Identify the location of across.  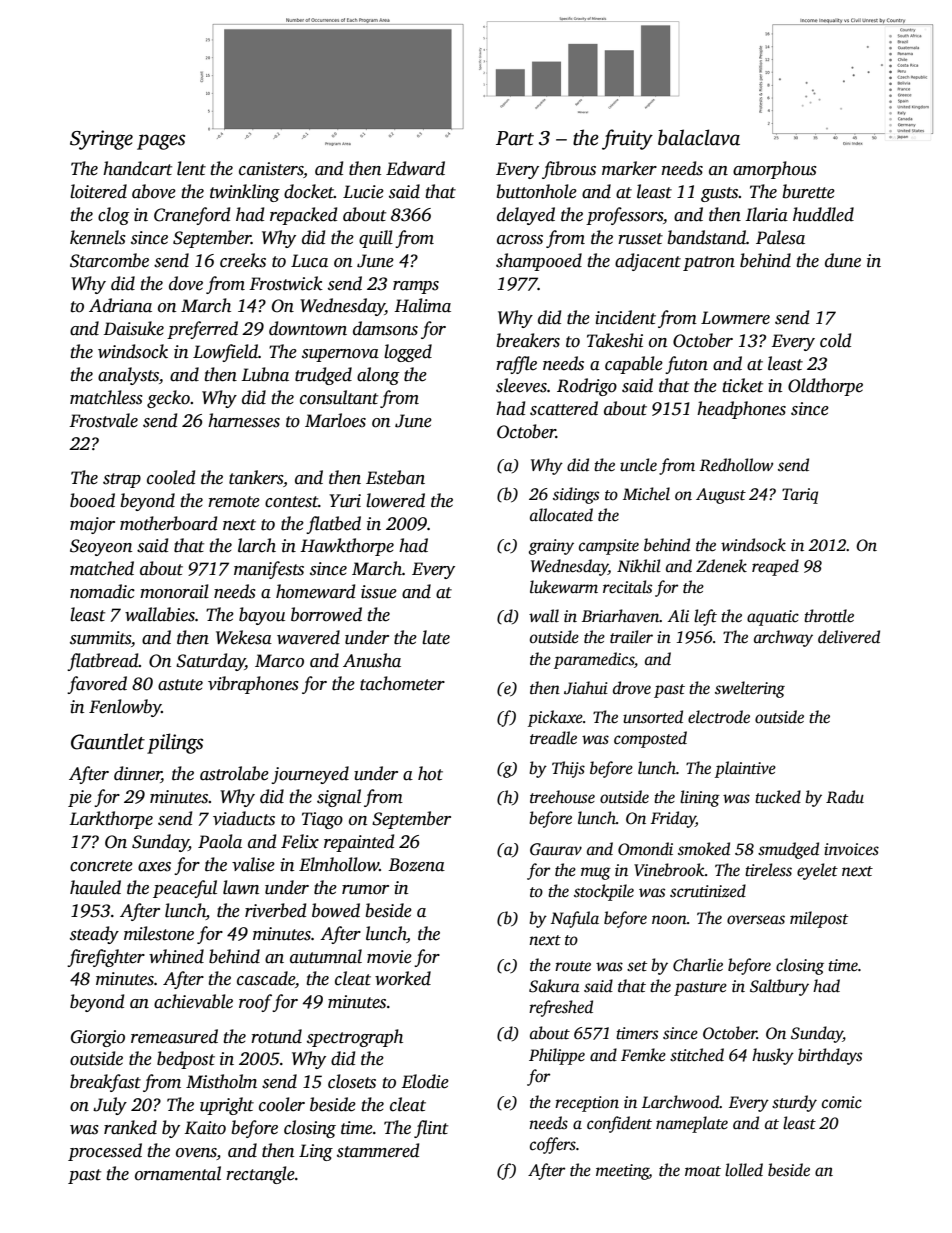
(520, 240).
